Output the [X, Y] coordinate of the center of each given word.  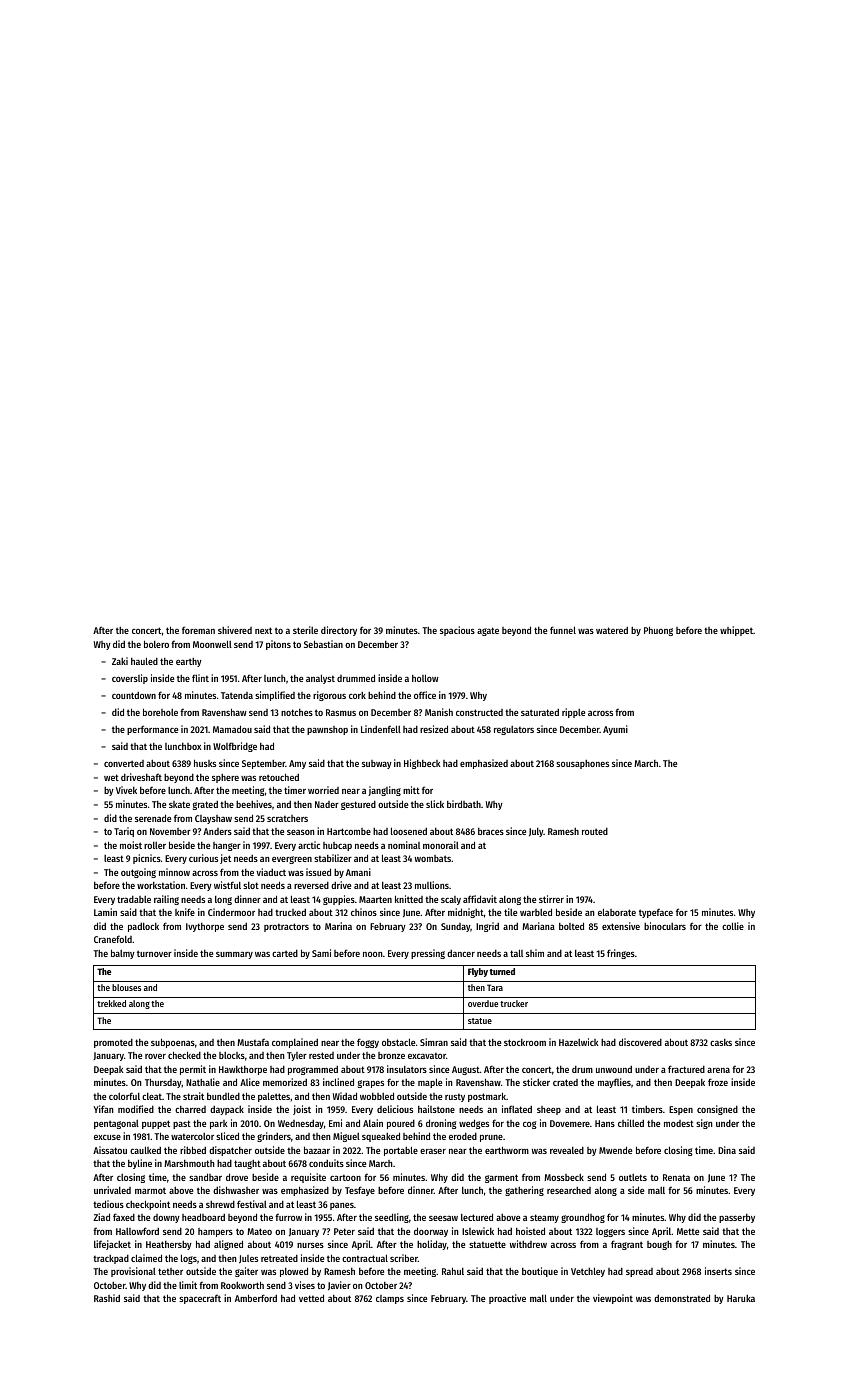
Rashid [107, 1298]
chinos [364, 912]
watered [612, 630]
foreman [198, 630]
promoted [113, 1043]
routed [595, 831]
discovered [640, 1042]
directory [339, 631]
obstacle [398, 1042]
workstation [161, 885]
